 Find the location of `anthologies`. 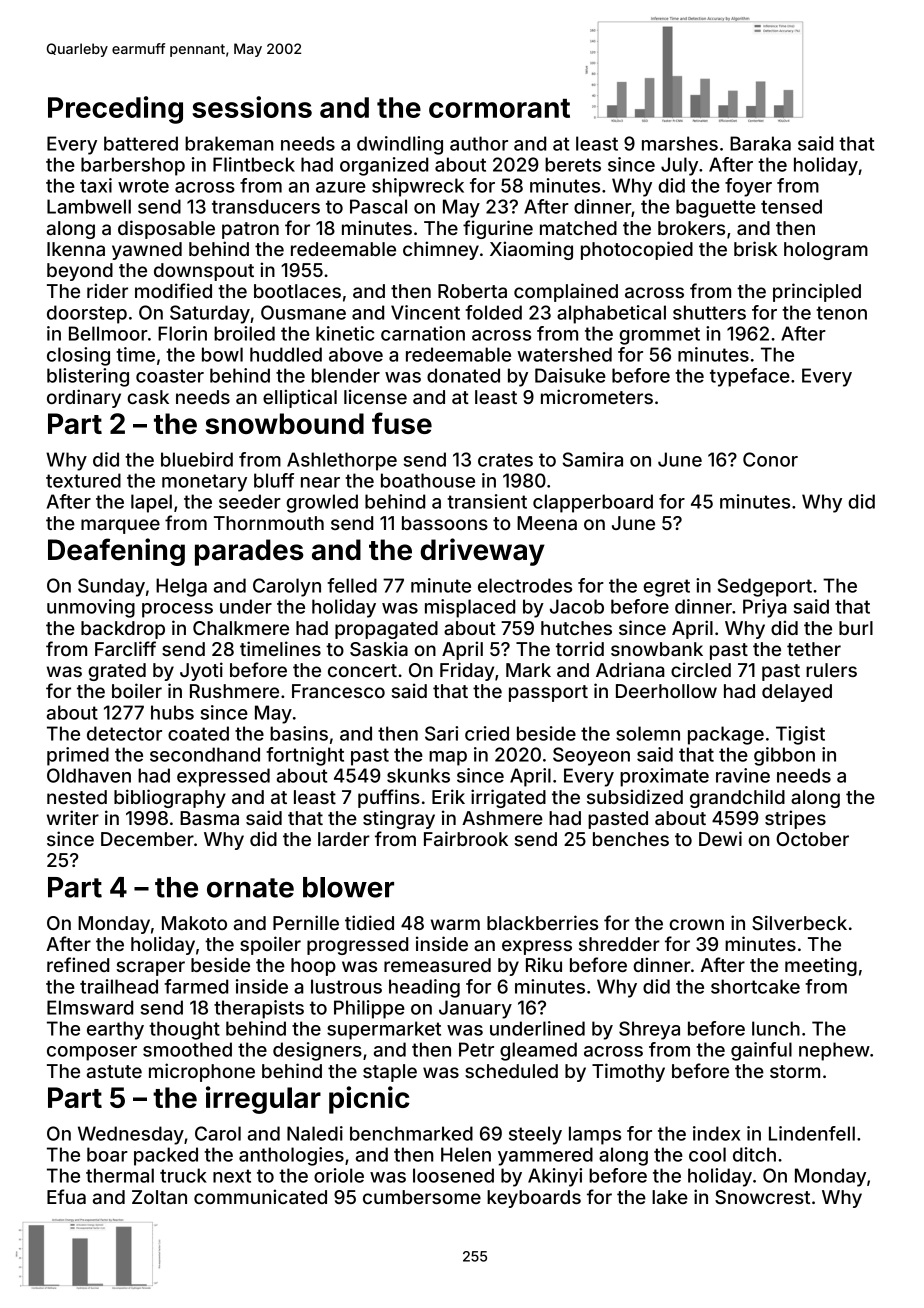

anthologies is located at coordinates (291, 1156).
